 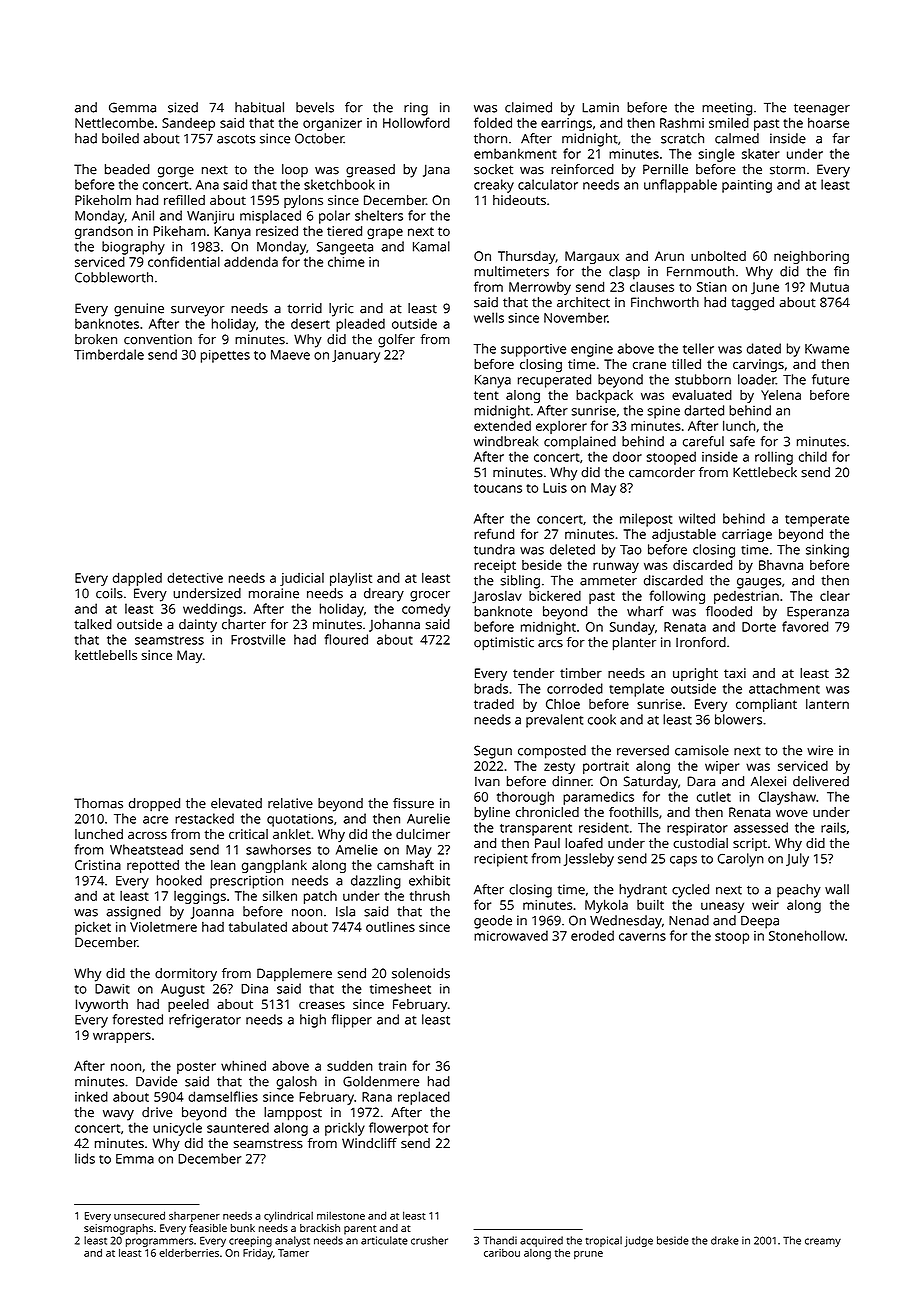 I want to click on recipient, so click(x=501, y=860).
